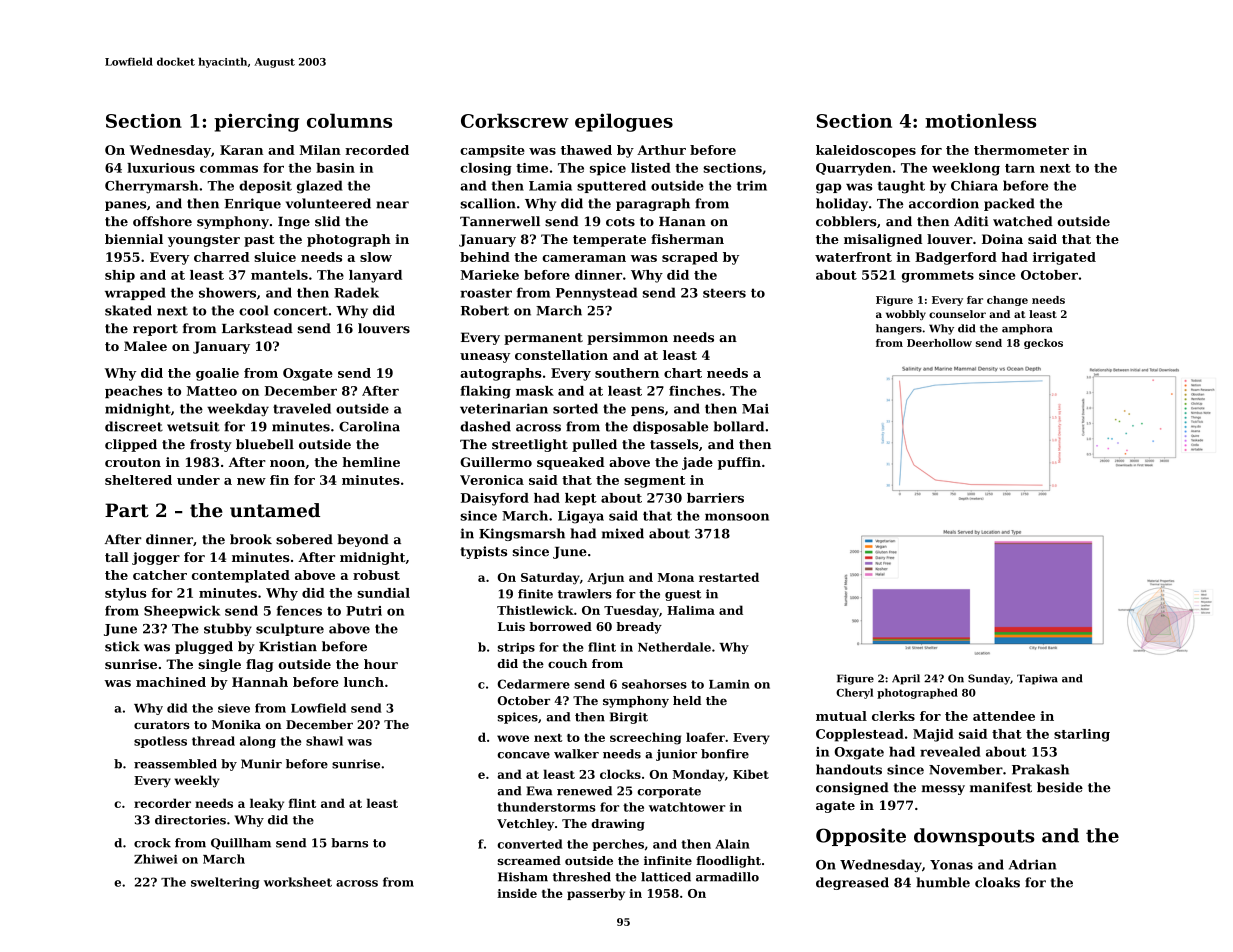 This image has width=1233, height=952. What do you see at coordinates (623, 533) in the image?
I see `mixed` at bounding box center [623, 533].
